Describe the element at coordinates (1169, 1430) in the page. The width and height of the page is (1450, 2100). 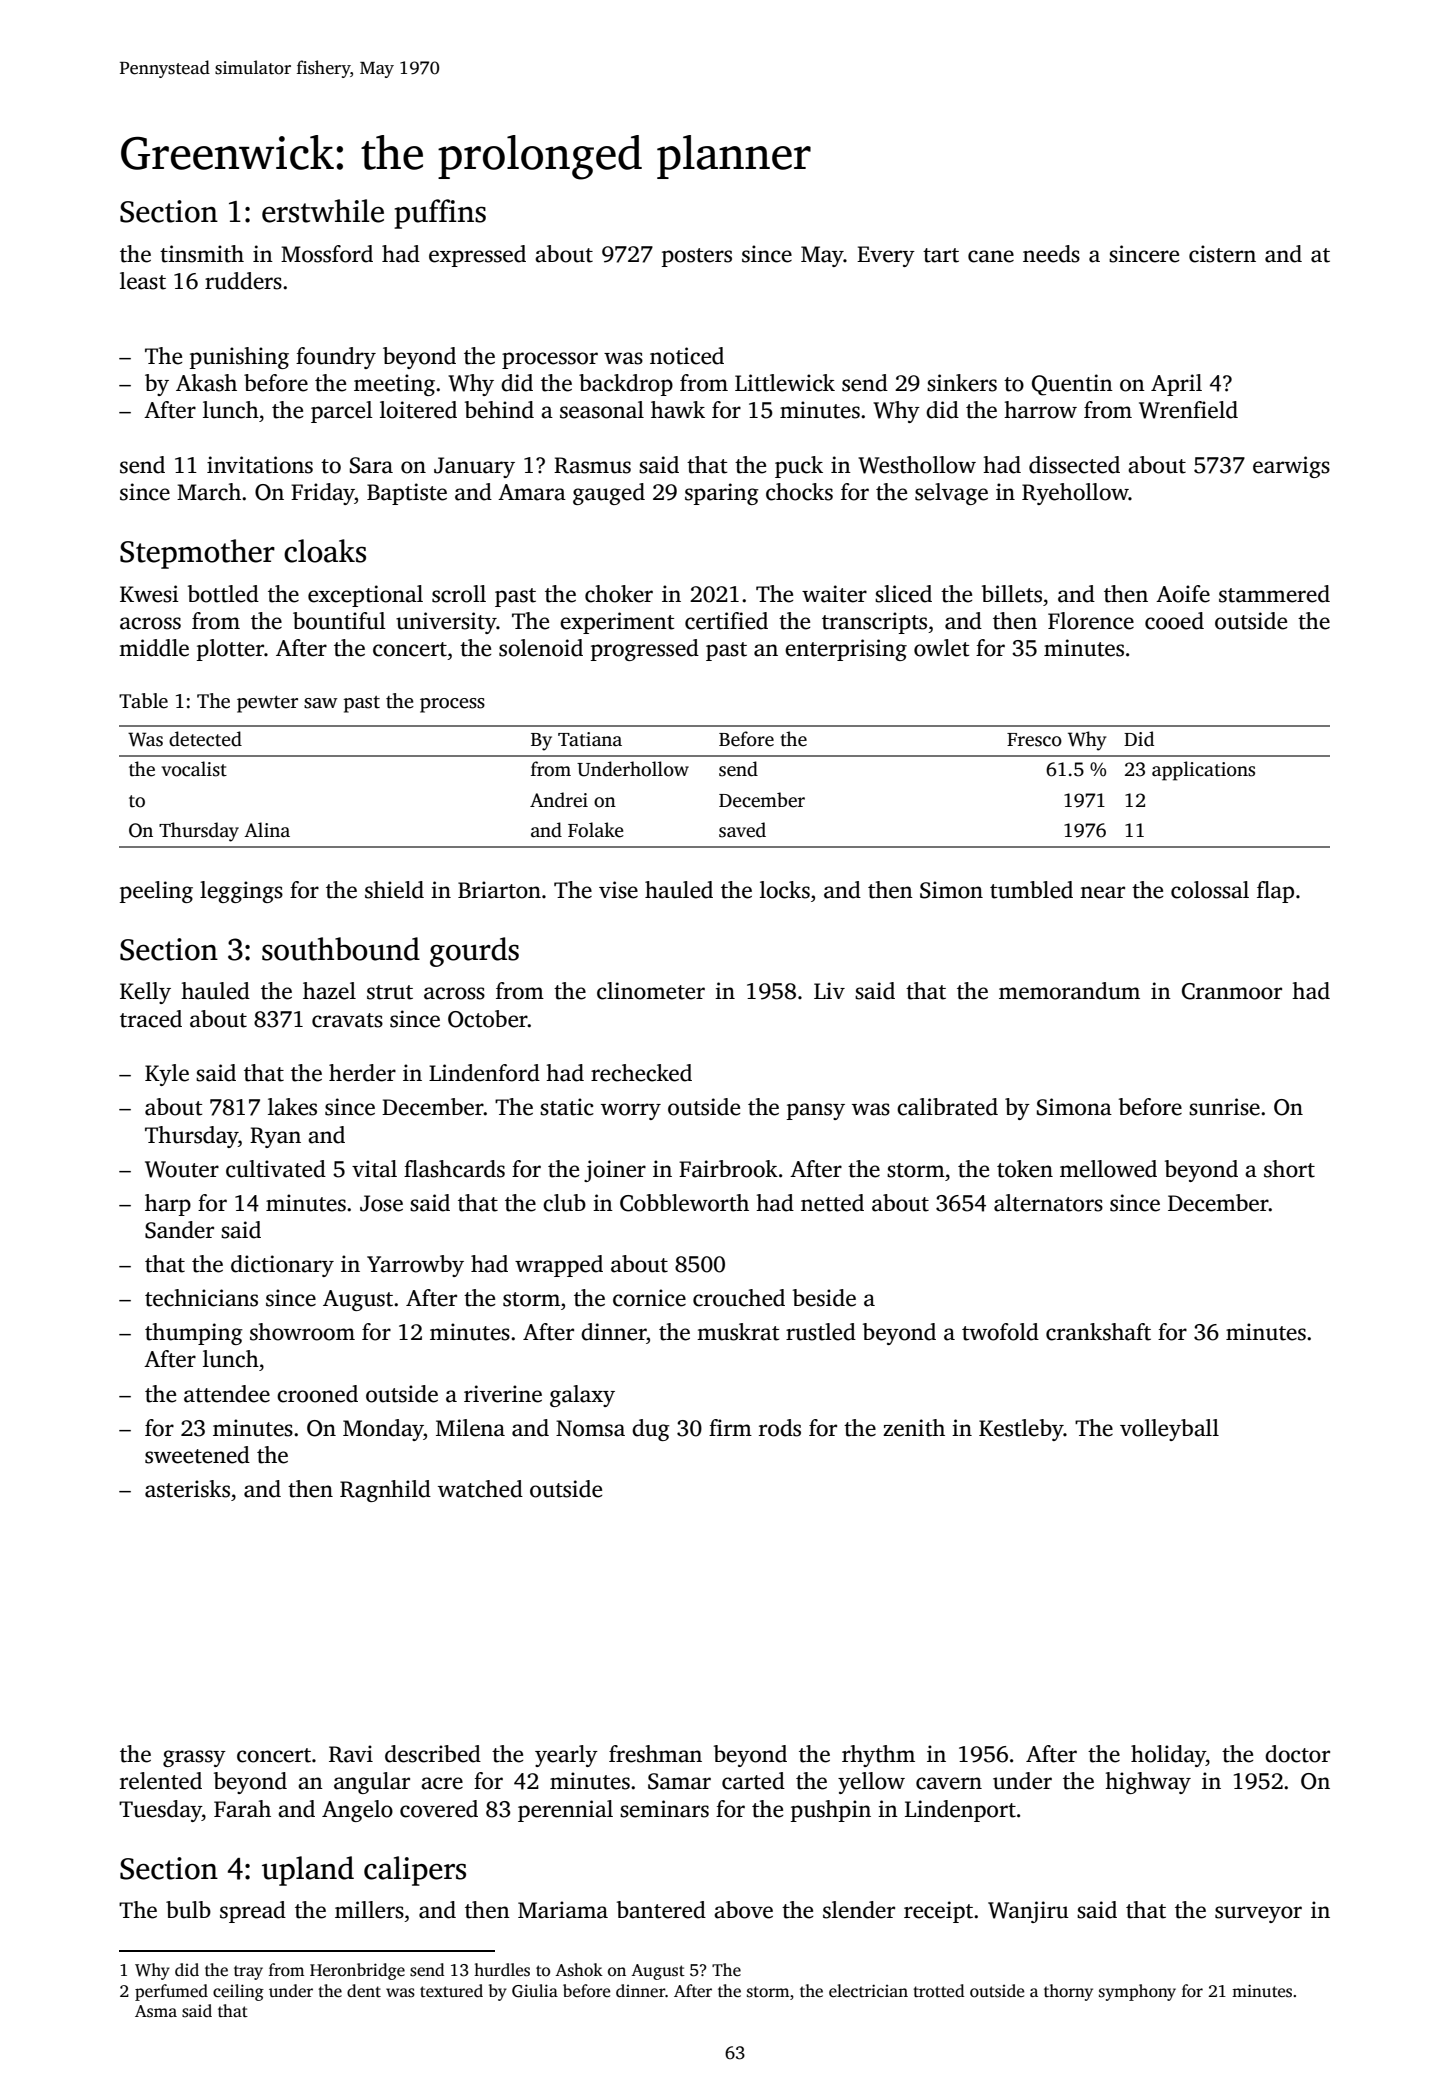
I see `volleyball` at that location.
